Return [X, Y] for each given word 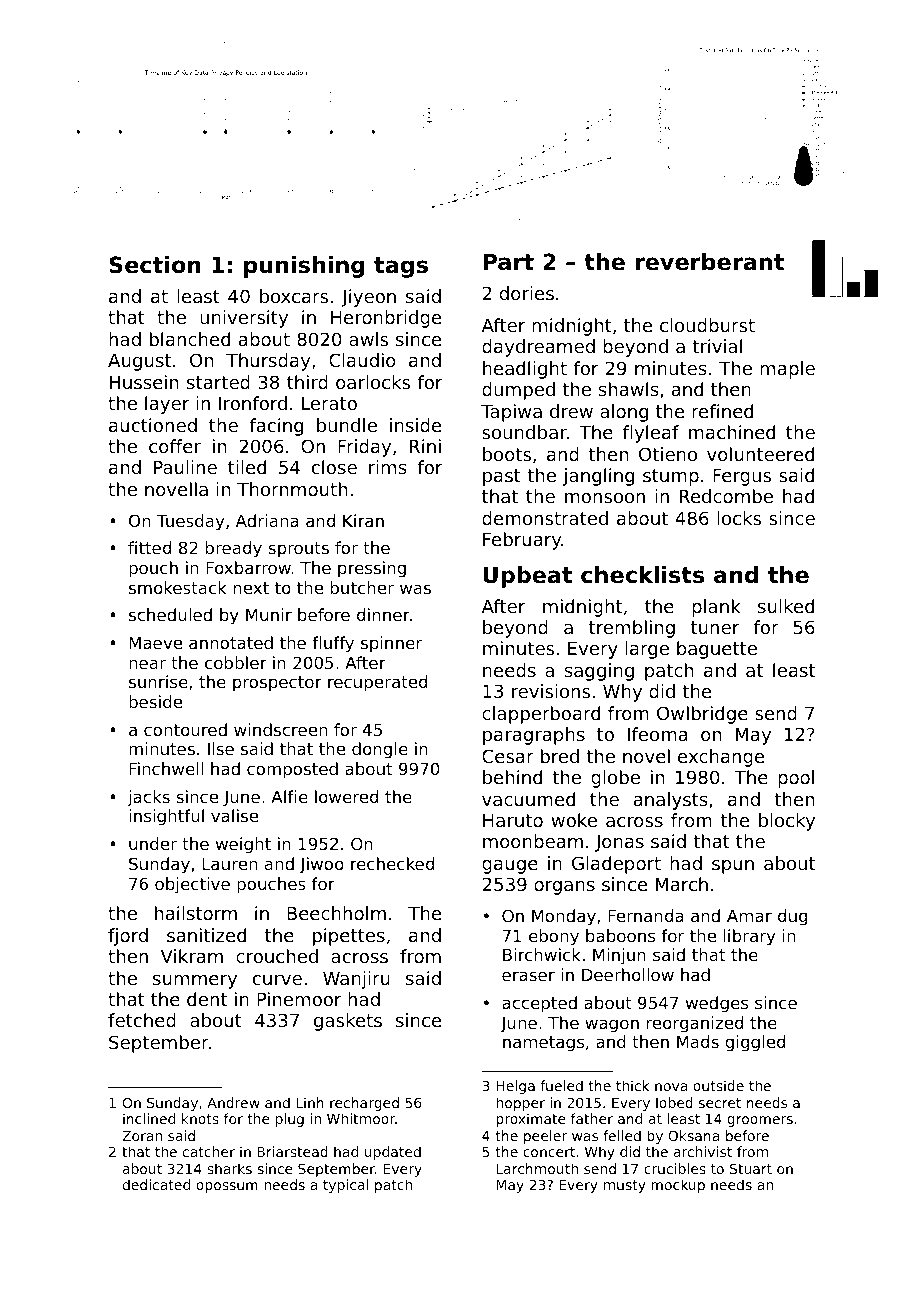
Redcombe [726, 496]
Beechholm [336, 913]
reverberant [709, 262]
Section [155, 265]
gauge [510, 867]
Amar [749, 916]
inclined [149, 1118]
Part [508, 262]
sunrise [158, 681]
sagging [599, 672]
